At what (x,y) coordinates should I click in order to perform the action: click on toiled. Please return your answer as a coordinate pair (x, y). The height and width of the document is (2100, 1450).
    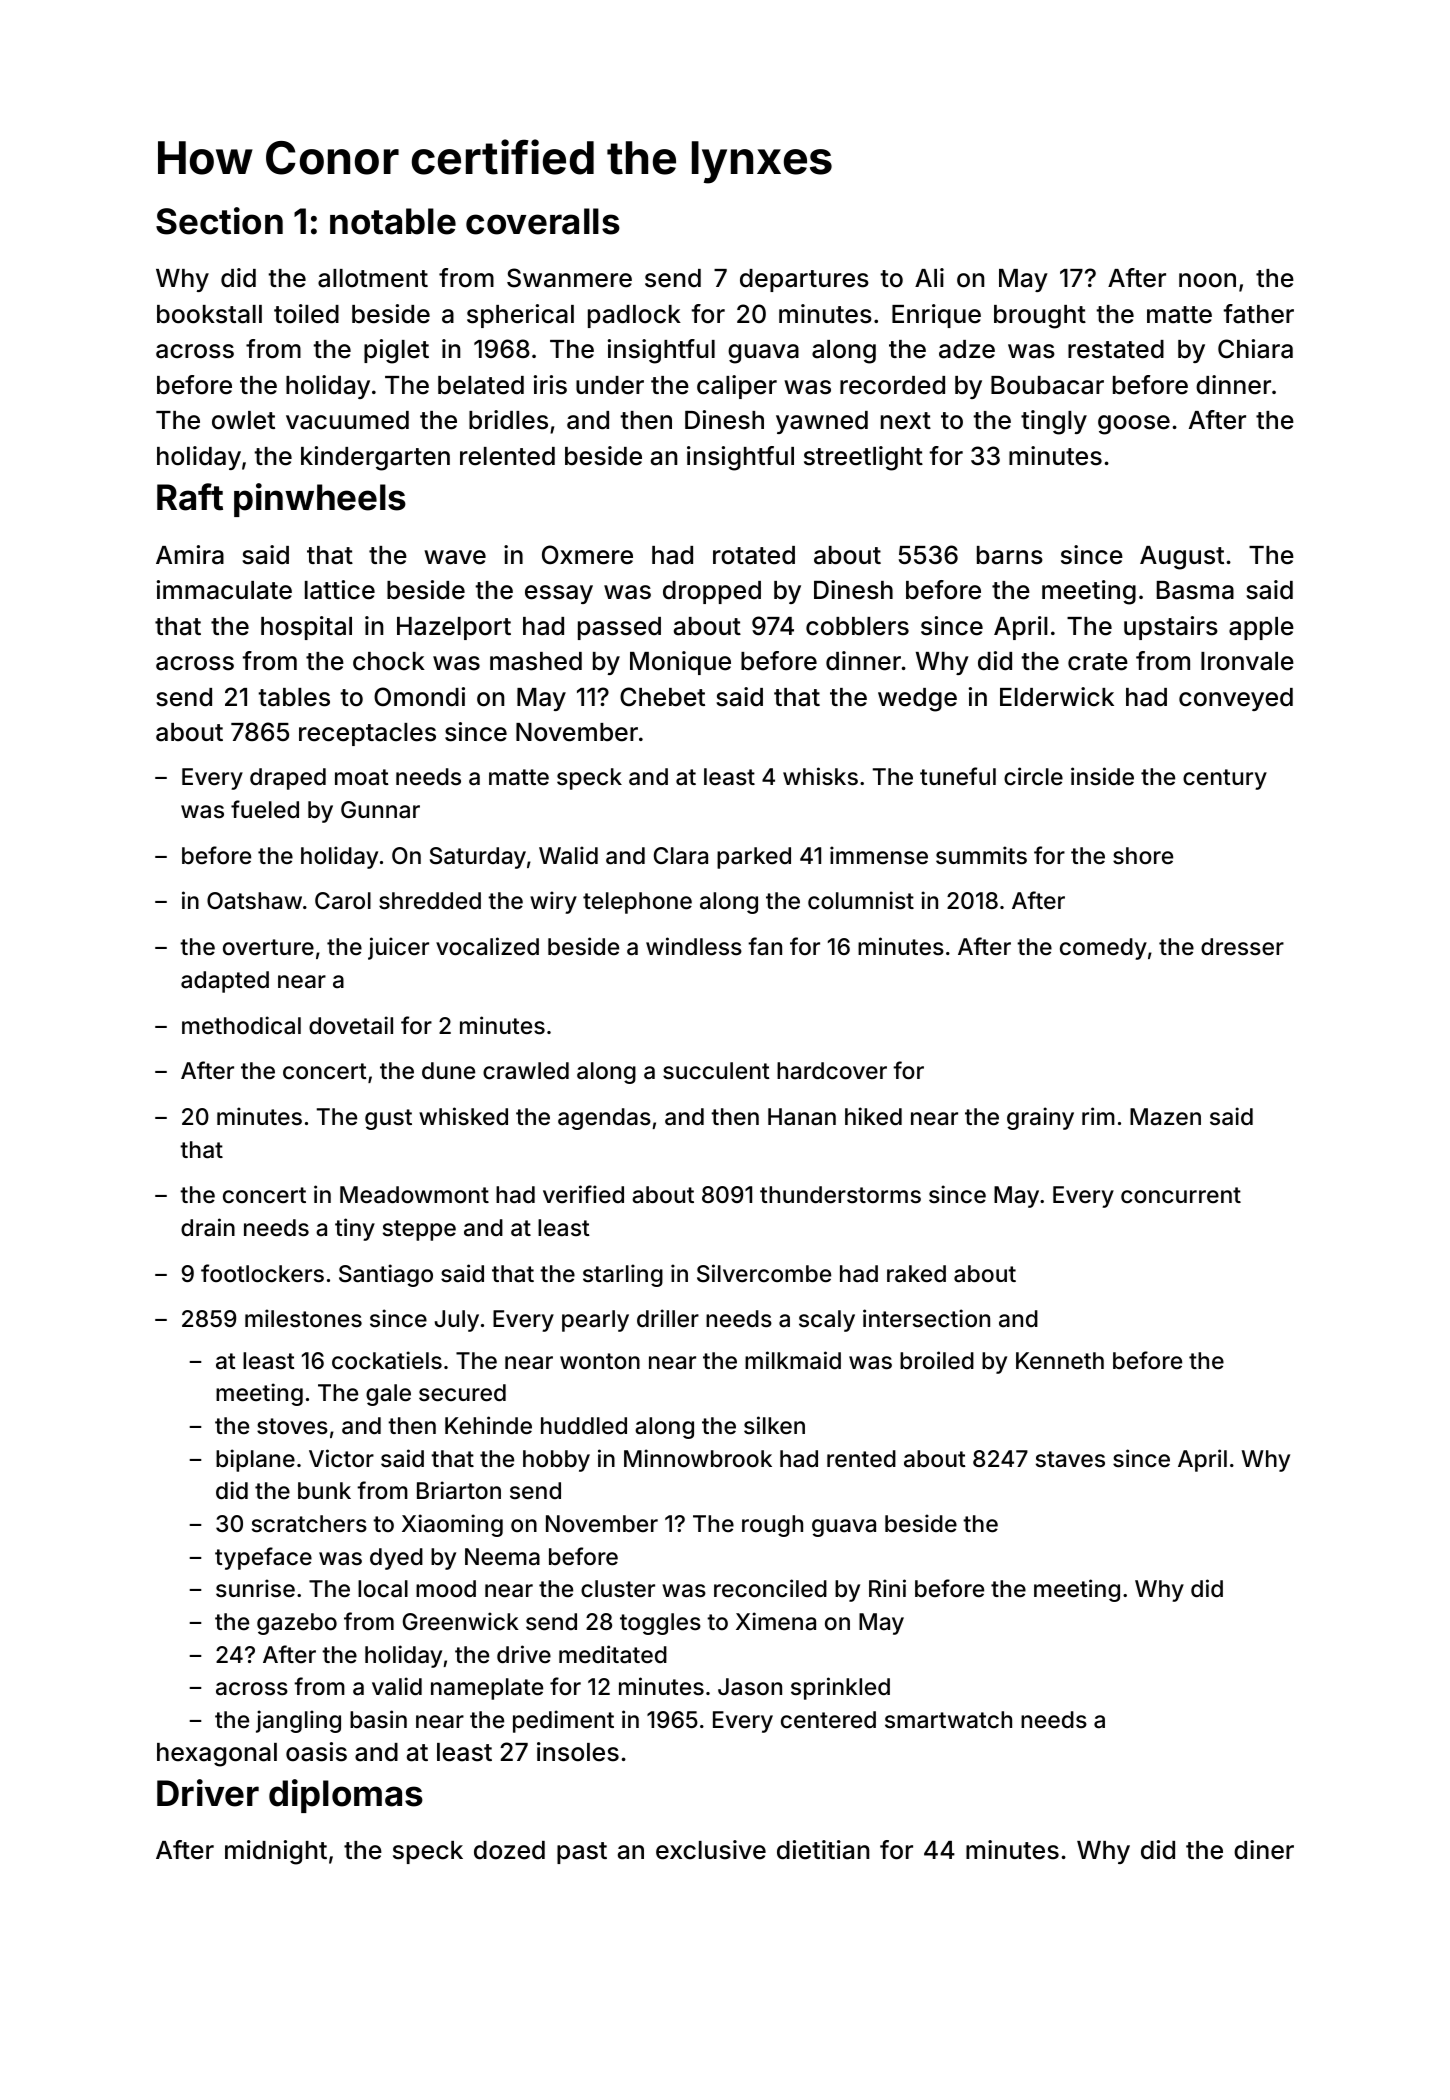
    Looking at the image, I should click on (306, 314).
